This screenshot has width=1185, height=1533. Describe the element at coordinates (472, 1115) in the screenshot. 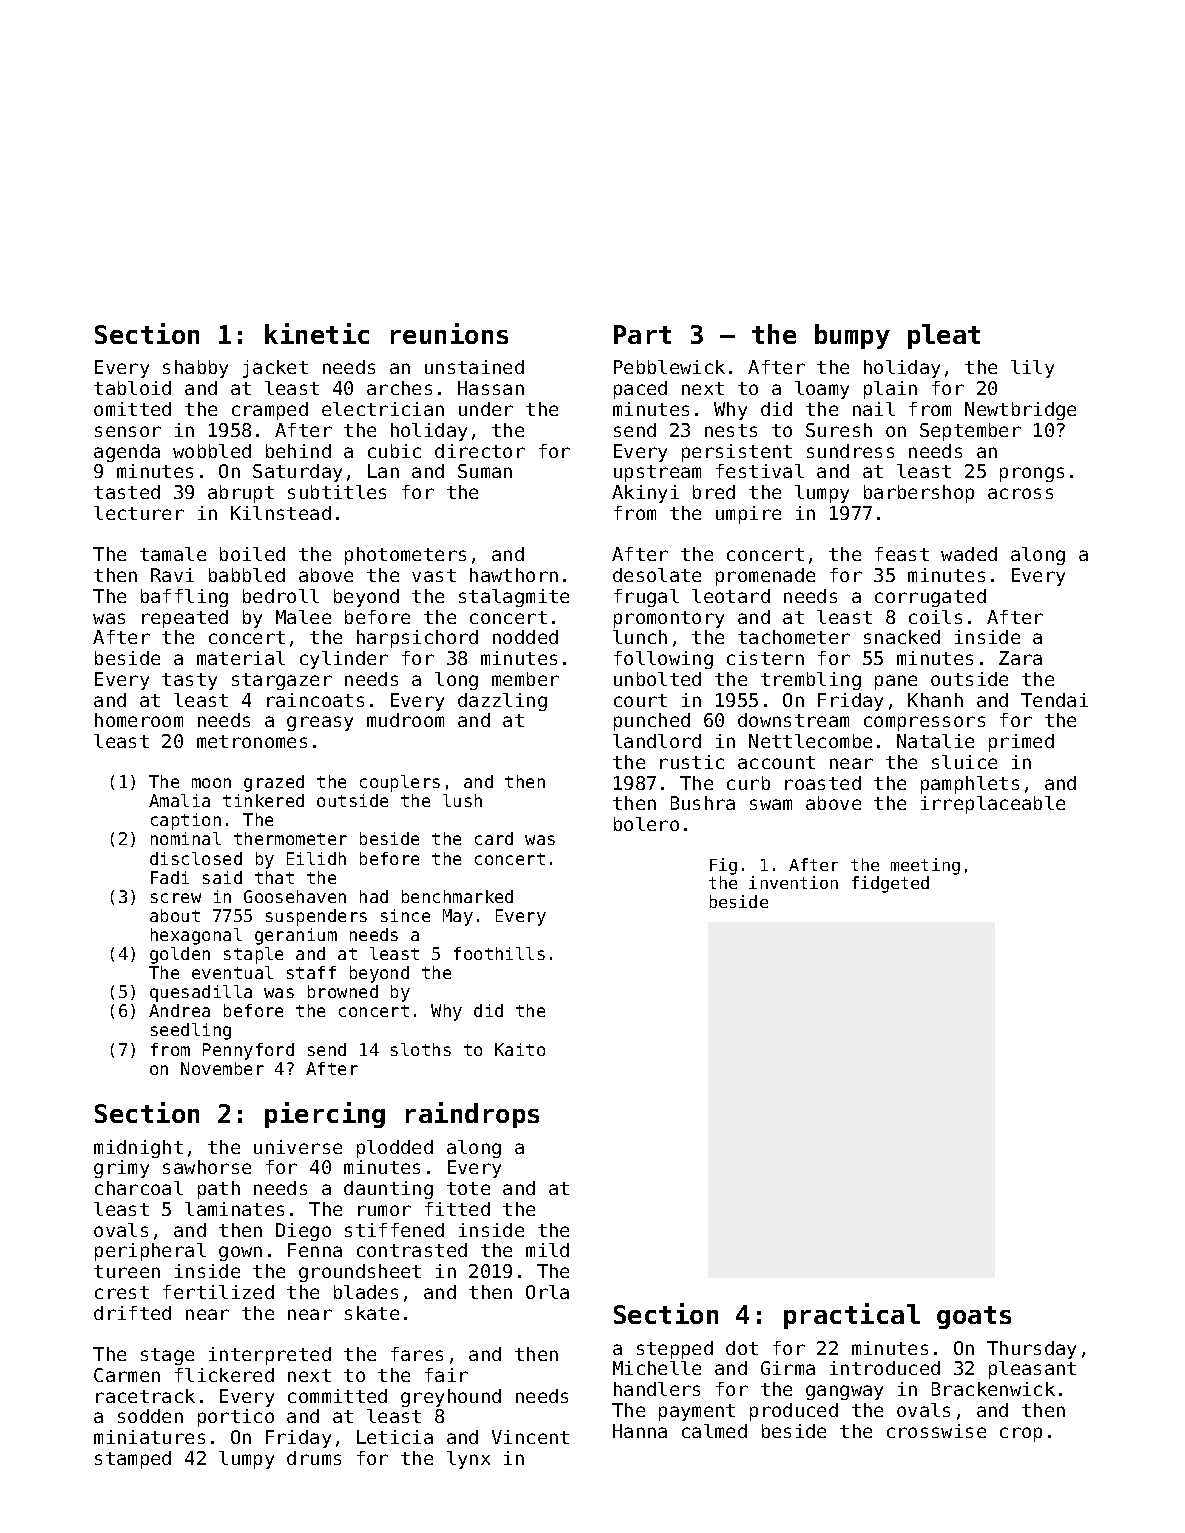

I see `raindrops` at that location.
